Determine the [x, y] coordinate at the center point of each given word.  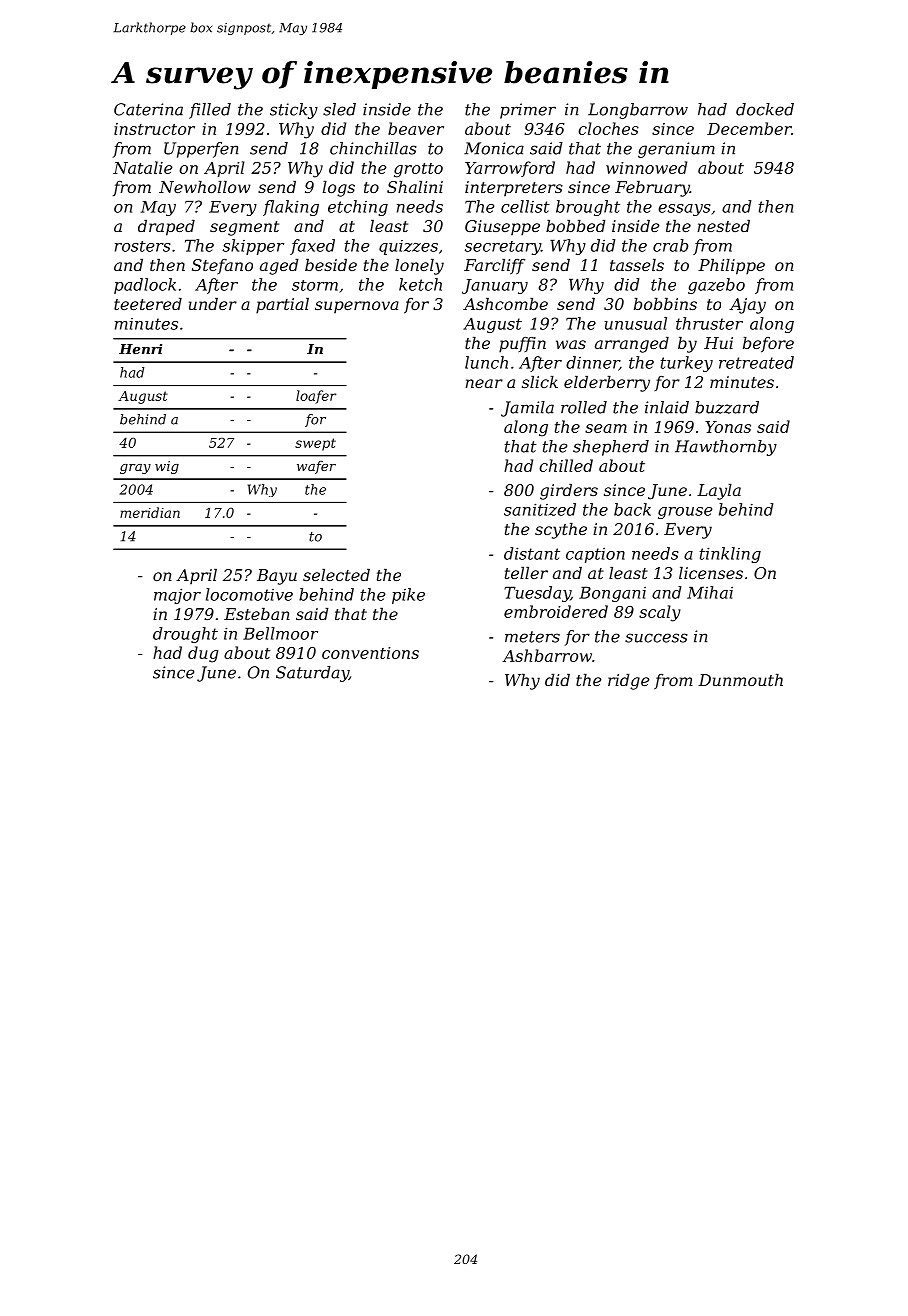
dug [203, 654]
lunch [486, 362]
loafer [316, 397]
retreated [756, 362]
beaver [416, 128]
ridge [628, 682]
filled [210, 111]
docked [765, 109]
